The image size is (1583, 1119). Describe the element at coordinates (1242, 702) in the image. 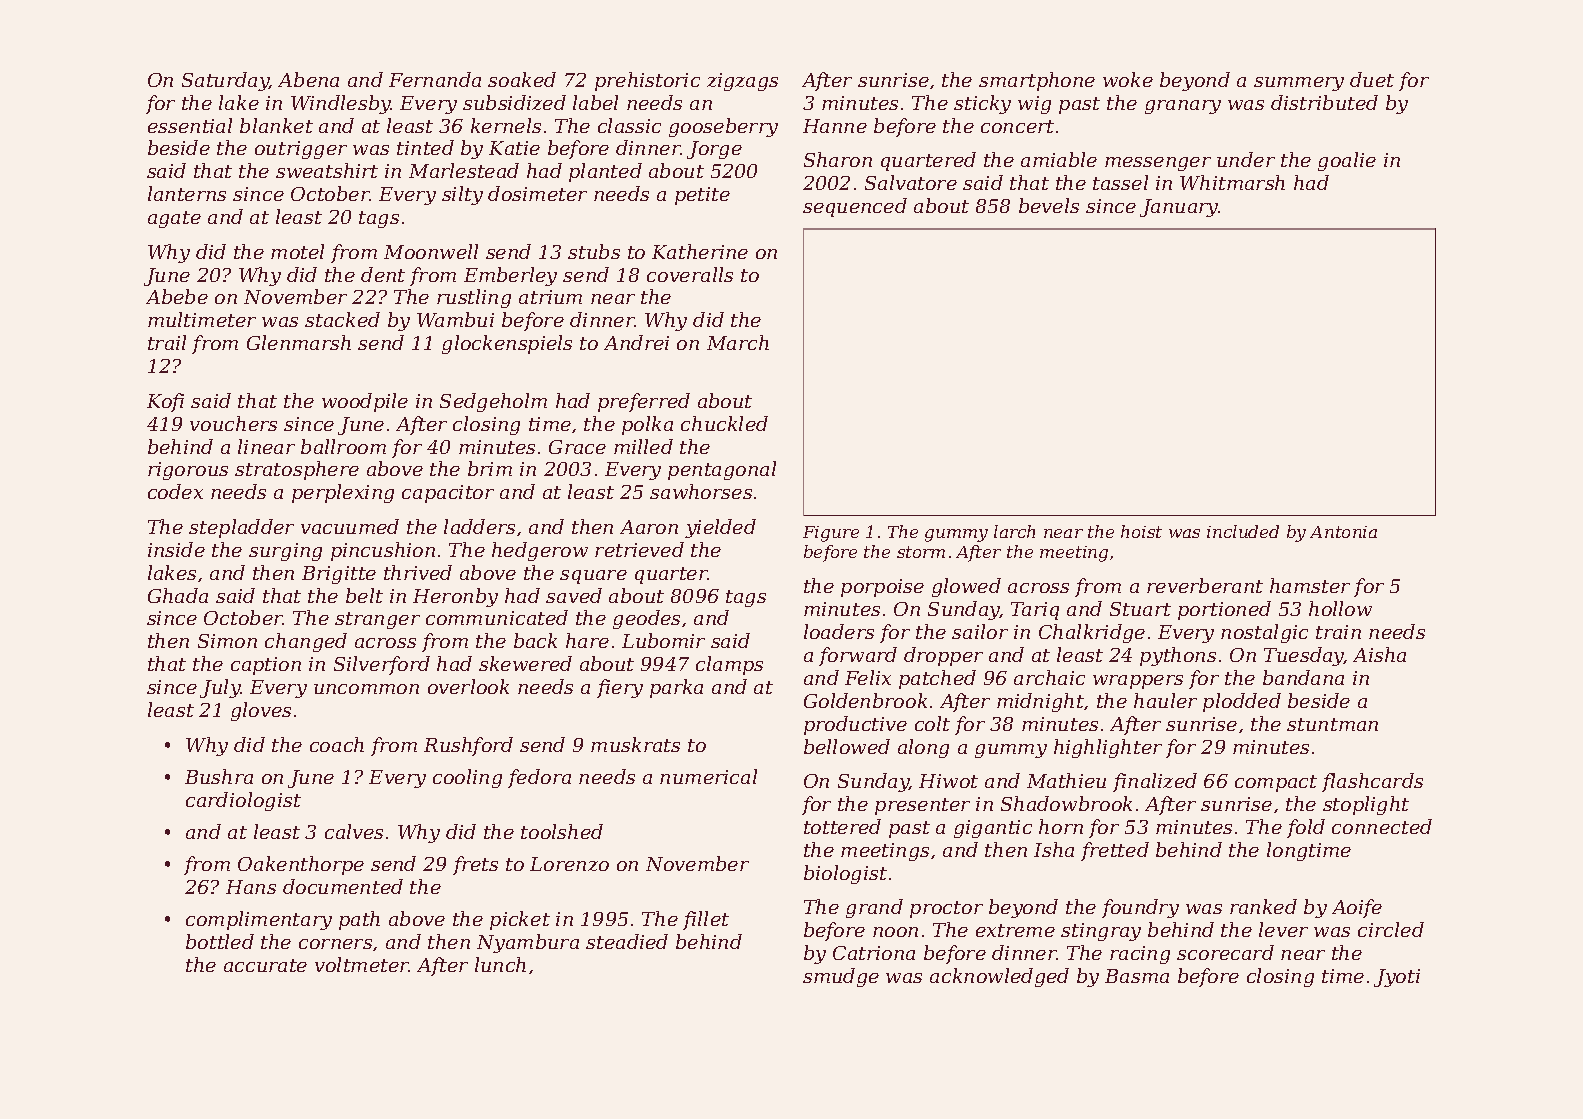

I see `plodded` at that location.
